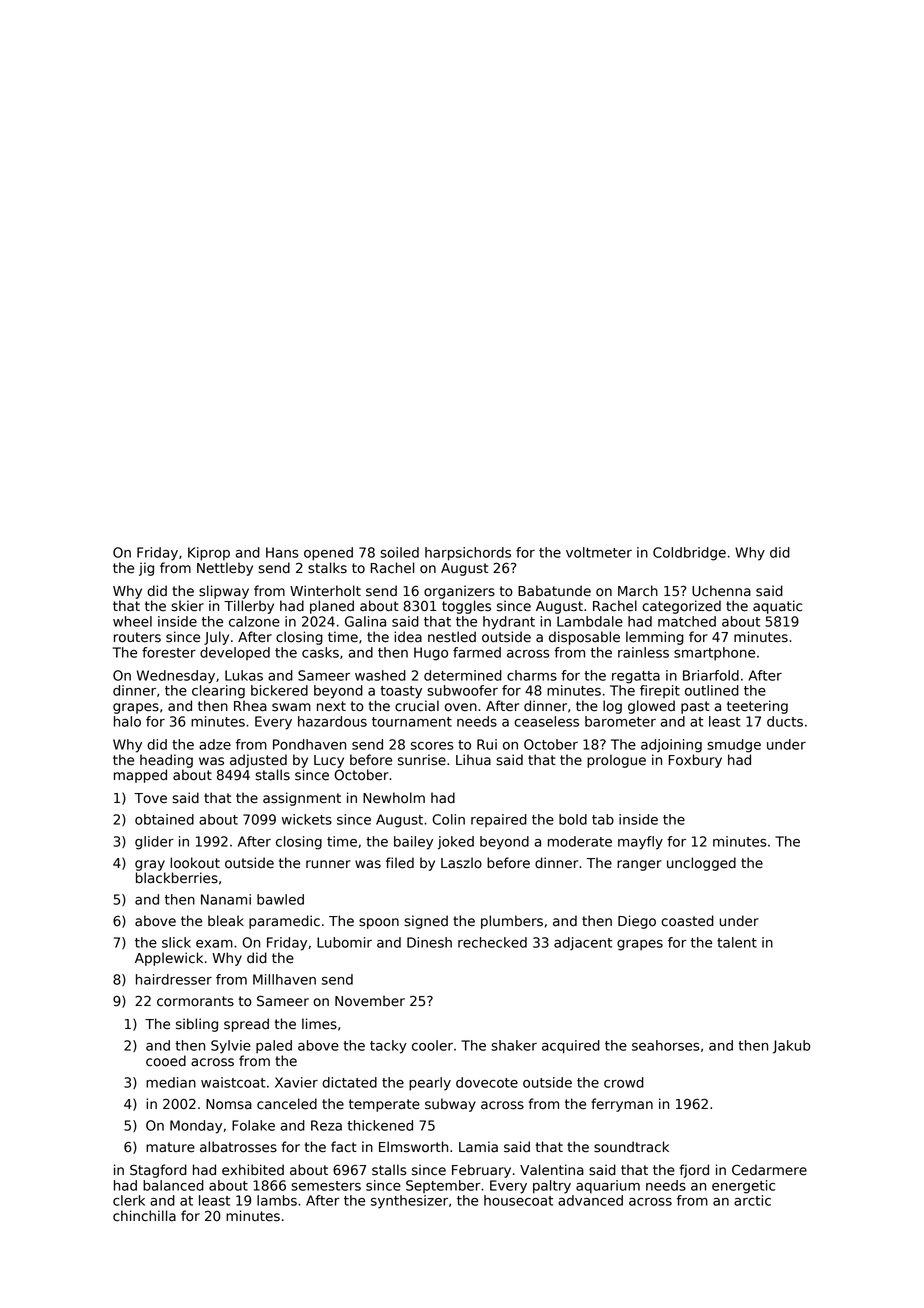 The image size is (924, 1308). I want to click on Valentina, so click(552, 1170).
